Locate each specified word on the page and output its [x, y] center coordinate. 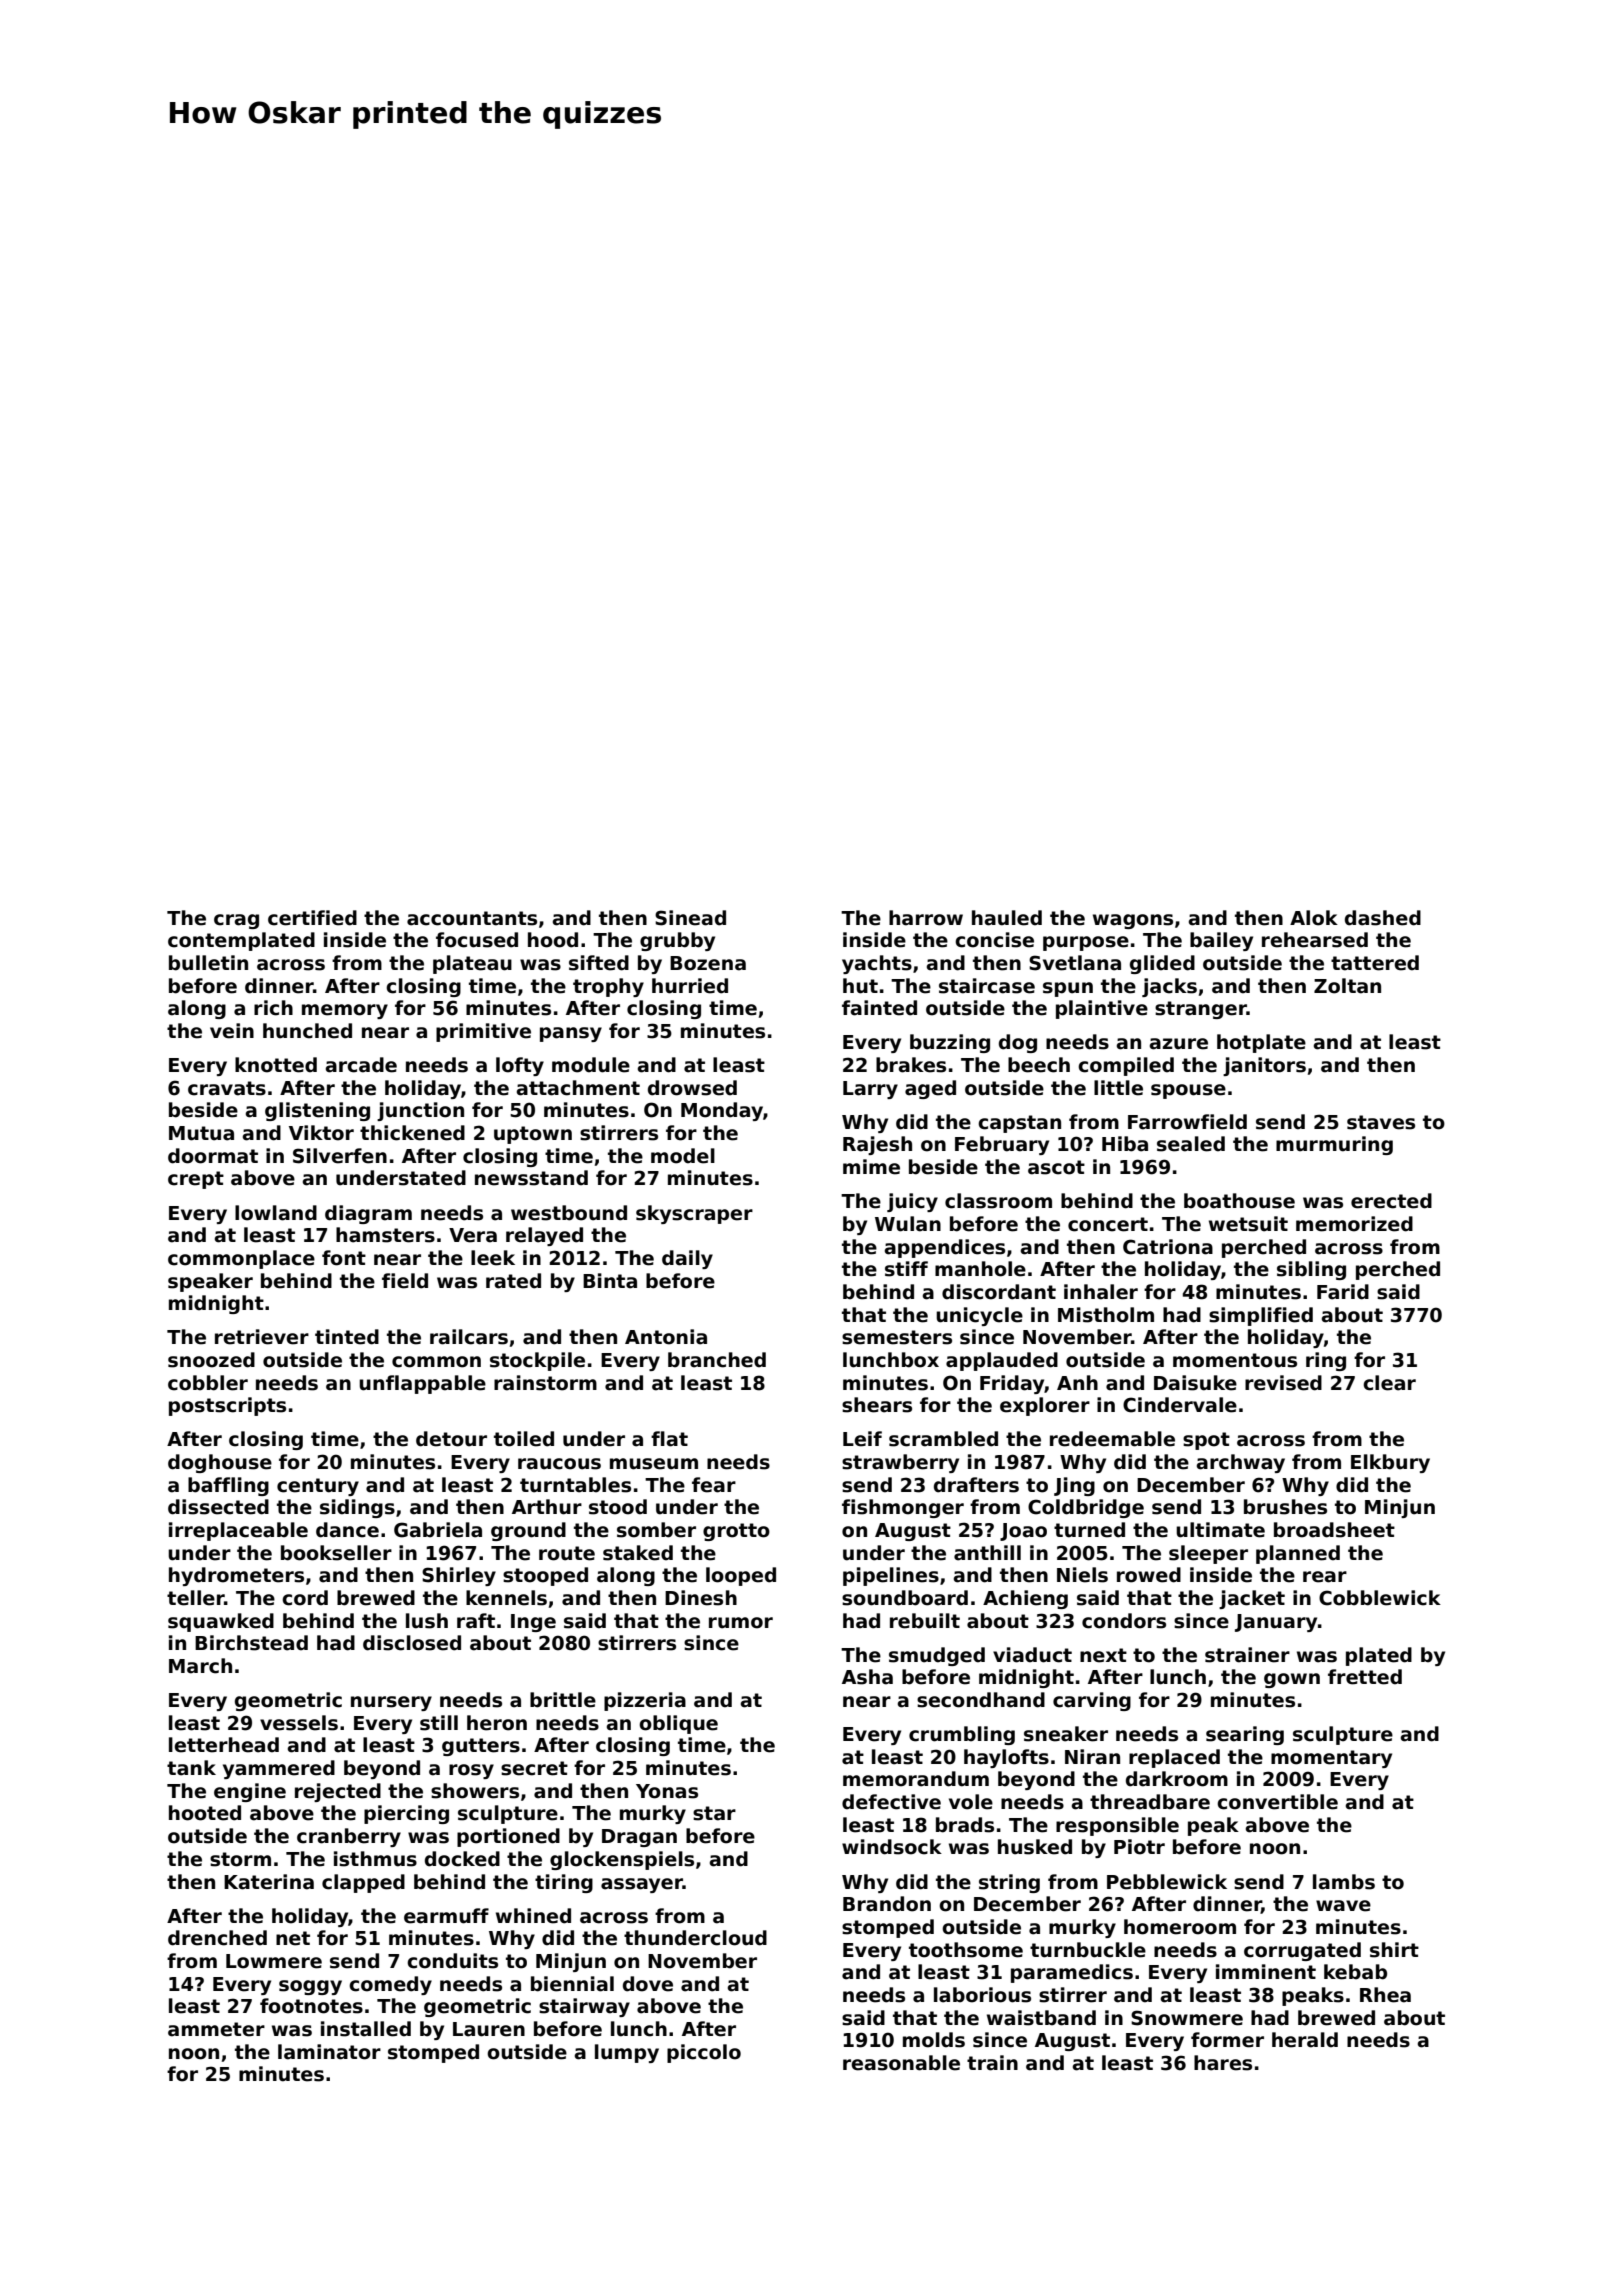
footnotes [311, 2006]
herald [1305, 2040]
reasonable [901, 2063]
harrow [926, 918]
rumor [741, 1623]
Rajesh [877, 1145]
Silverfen [340, 1156]
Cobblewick [1380, 1598]
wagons [1133, 921]
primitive [483, 1032]
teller [196, 1598]
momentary [1331, 1759]
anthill [987, 1553]
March [200, 1666]
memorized [1354, 1224]
